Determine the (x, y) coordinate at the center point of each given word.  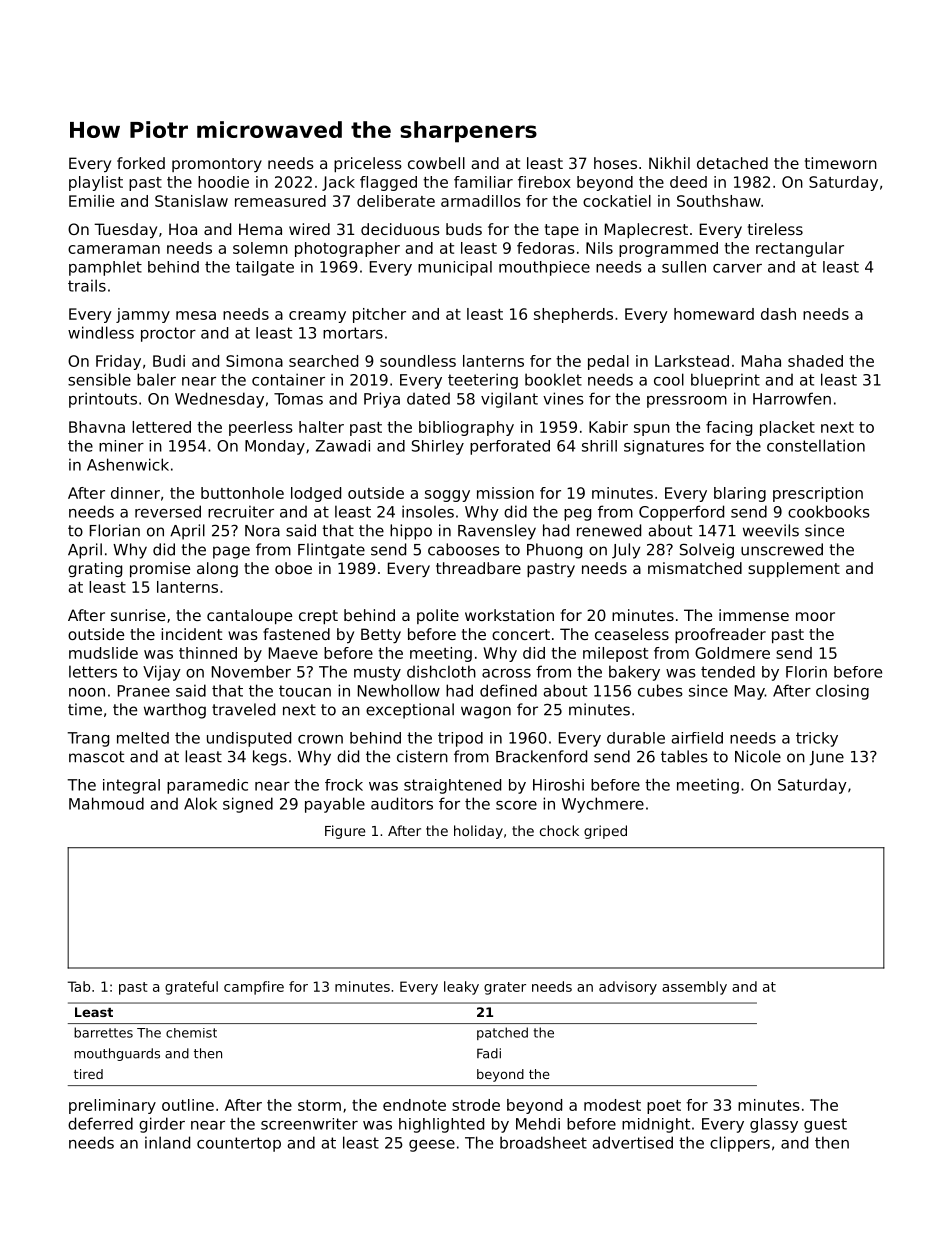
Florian (115, 530)
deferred (100, 1123)
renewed (609, 530)
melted (143, 738)
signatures (664, 447)
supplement (794, 569)
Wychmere (603, 805)
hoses (615, 163)
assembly (694, 988)
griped (605, 832)
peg (577, 515)
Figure (345, 832)
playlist (96, 183)
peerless (261, 428)
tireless (775, 229)
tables (684, 756)
